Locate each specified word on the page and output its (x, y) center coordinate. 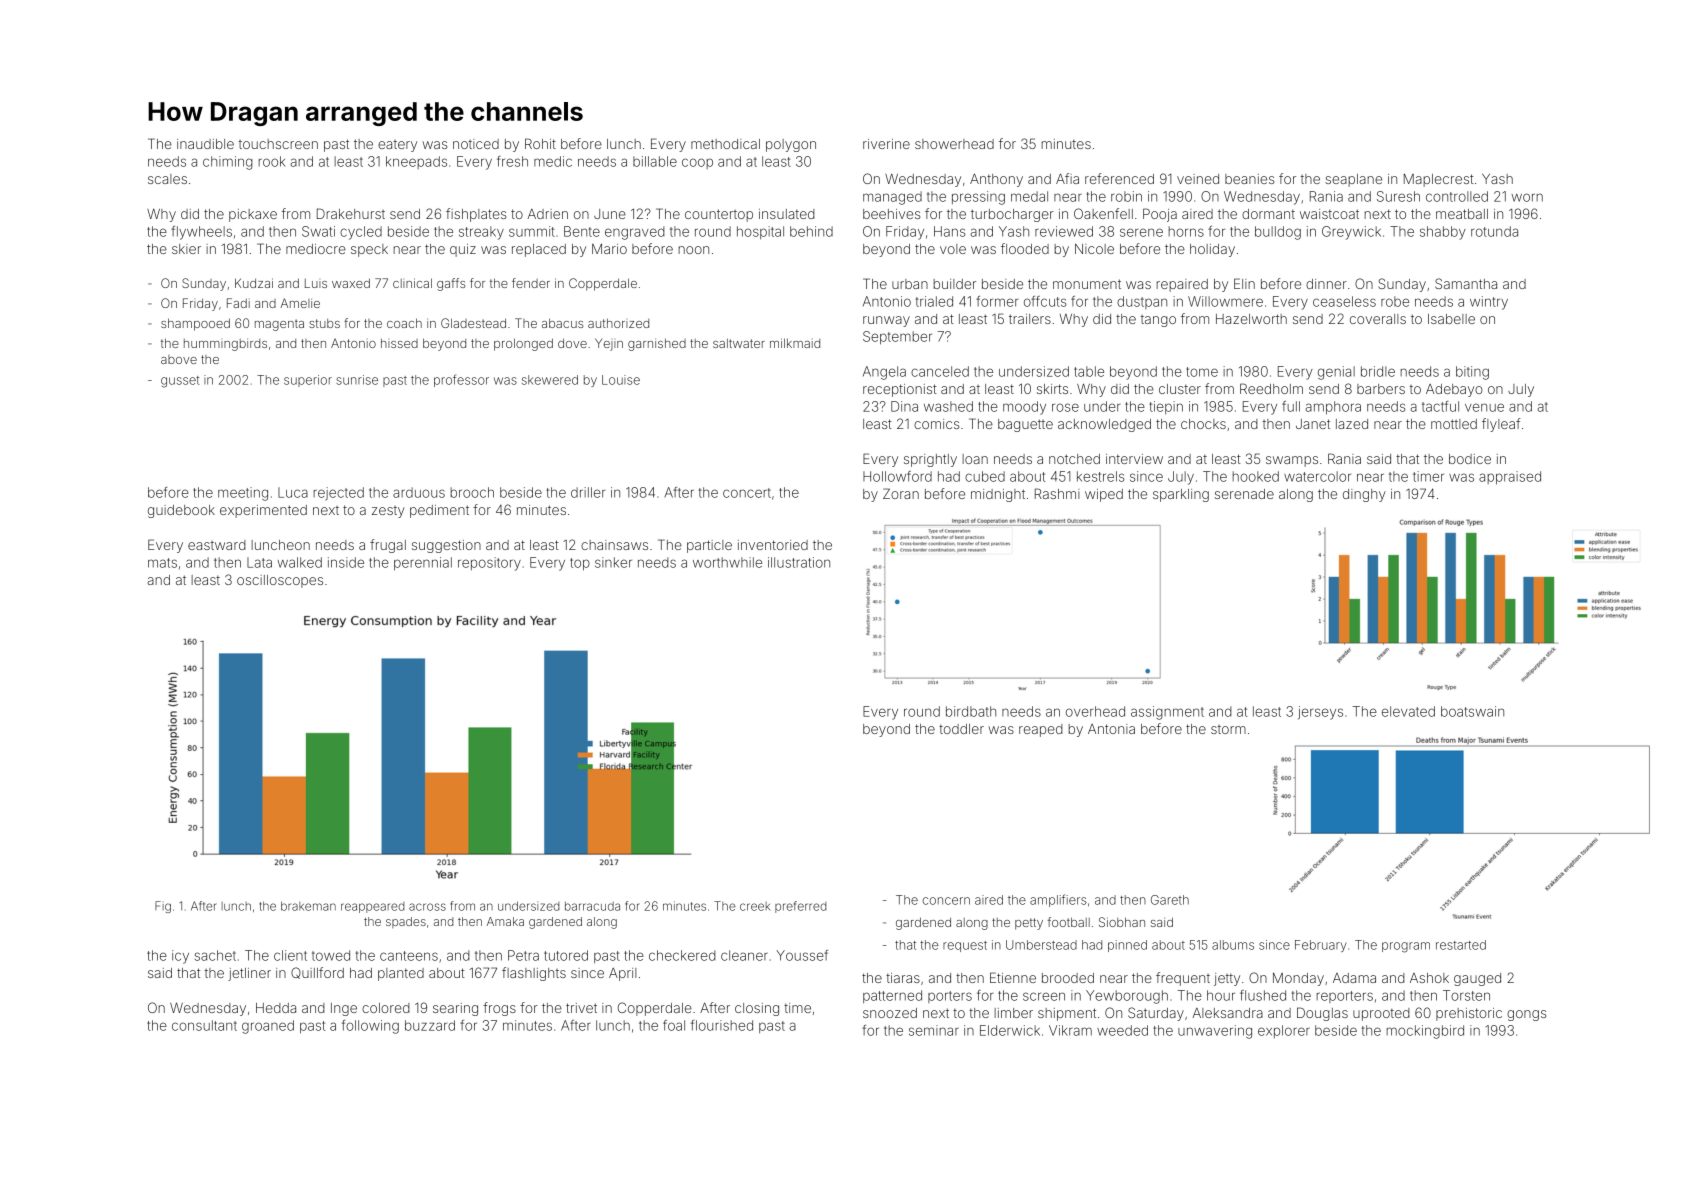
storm (1228, 729)
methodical (725, 144)
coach (404, 323)
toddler (961, 729)
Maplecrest (1439, 180)
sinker (613, 562)
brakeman (308, 906)
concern (946, 901)
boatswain (1472, 711)
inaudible (205, 144)
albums (1233, 945)
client (290, 955)
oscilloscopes (280, 581)
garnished (657, 344)
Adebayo (1454, 390)
